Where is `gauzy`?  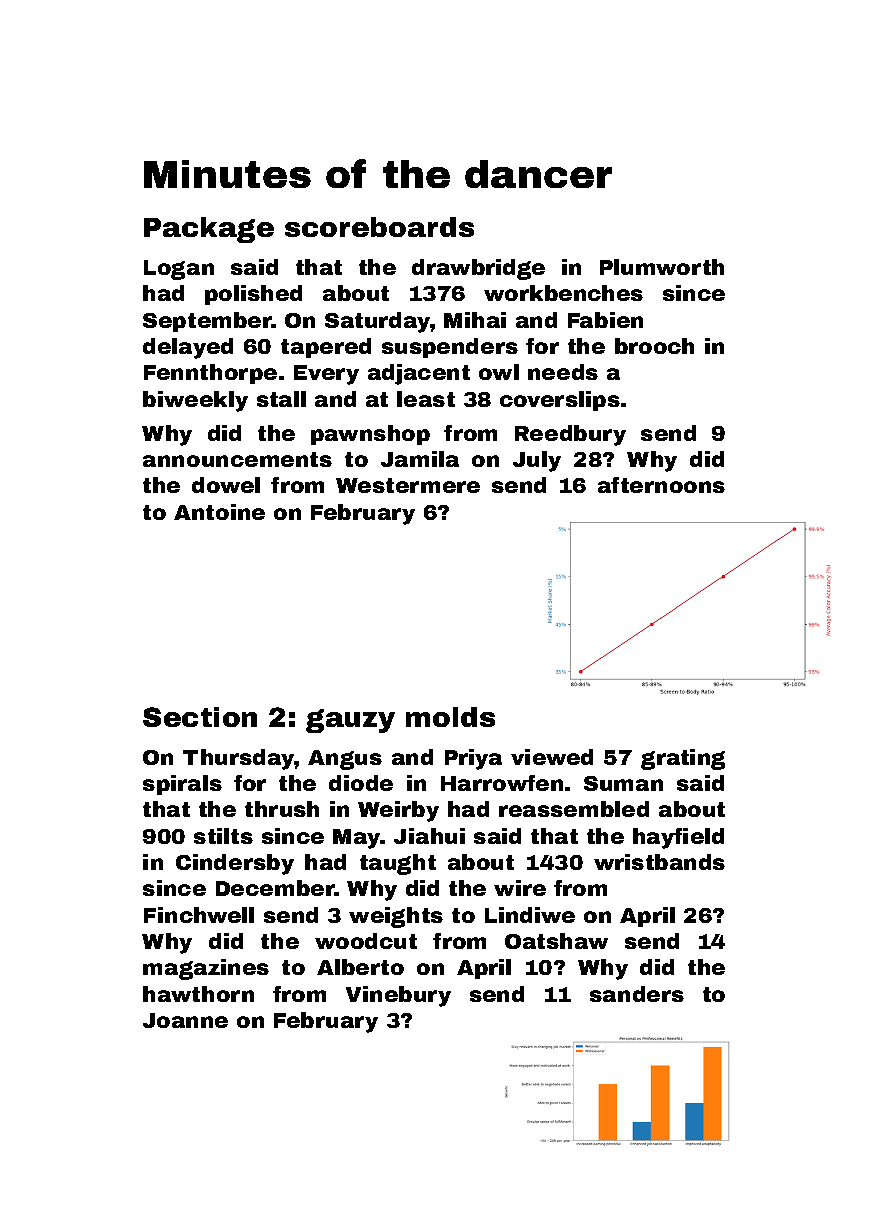
gauzy is located at coordinates (350, 721).
